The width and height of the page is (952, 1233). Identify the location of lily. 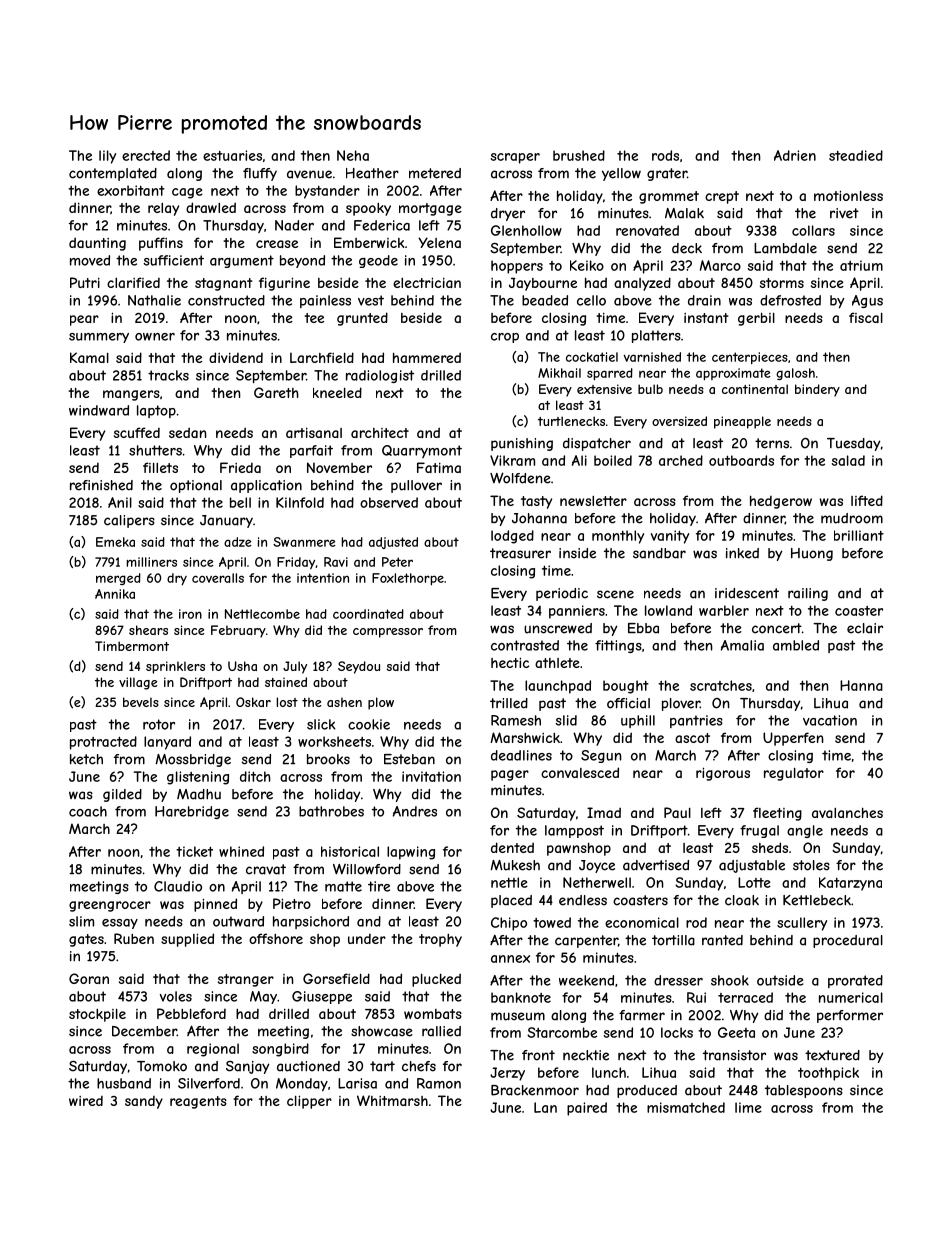
(107, 157).
